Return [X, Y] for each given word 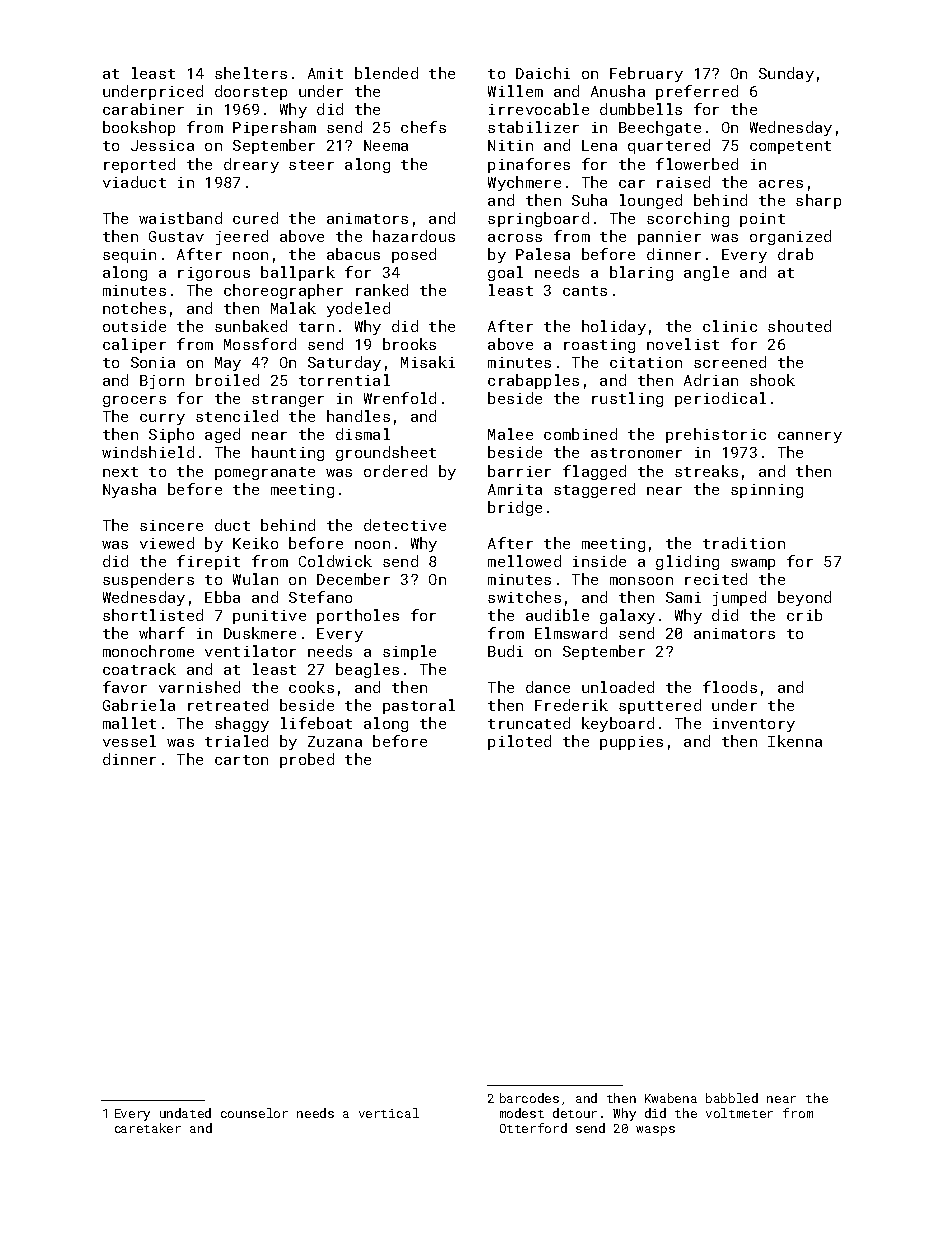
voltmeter [739, 1113]
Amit [325, 73]
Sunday [786, 74]
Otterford [533, 1128]
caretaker [148, 1128]
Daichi [543, 73]
